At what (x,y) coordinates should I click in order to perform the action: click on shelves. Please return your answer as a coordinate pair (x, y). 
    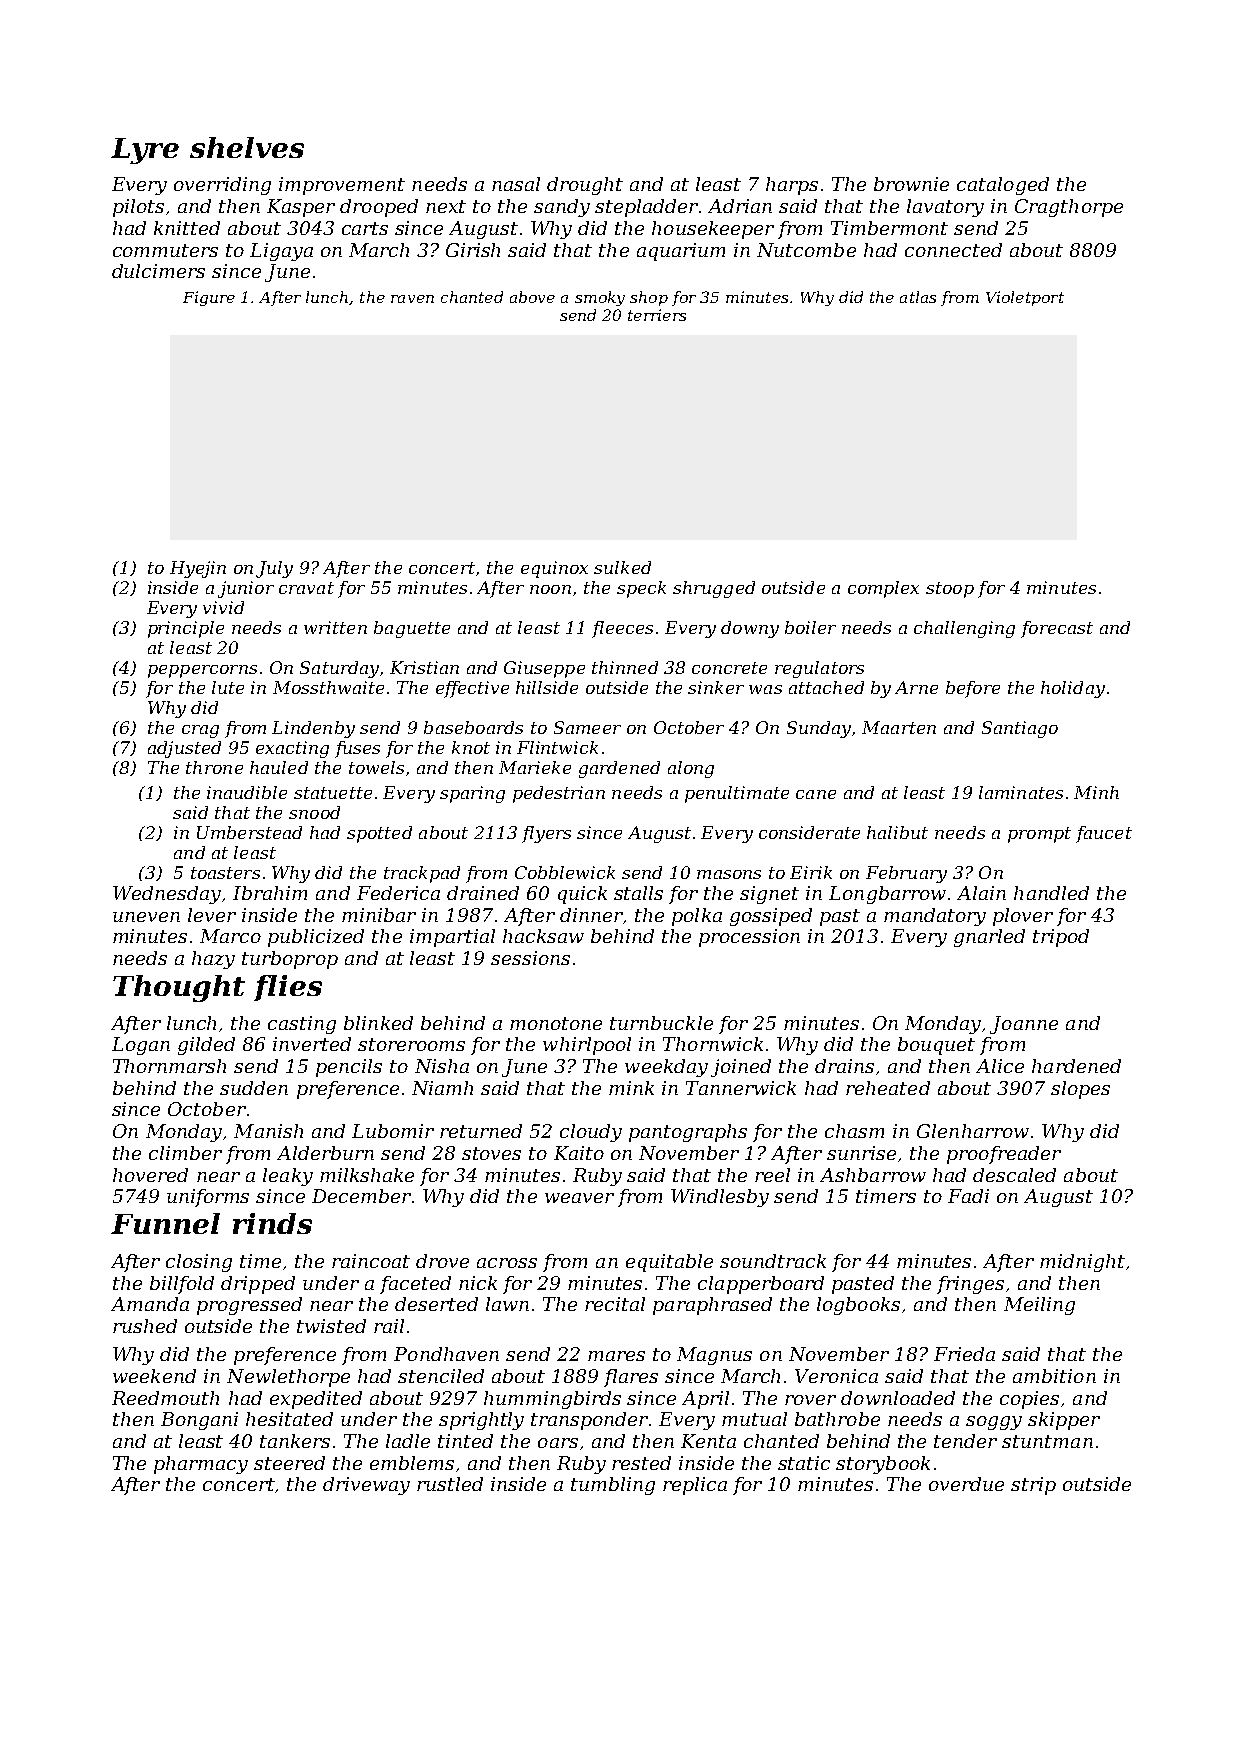
    Looking at the image, I should click on (247, 147).
